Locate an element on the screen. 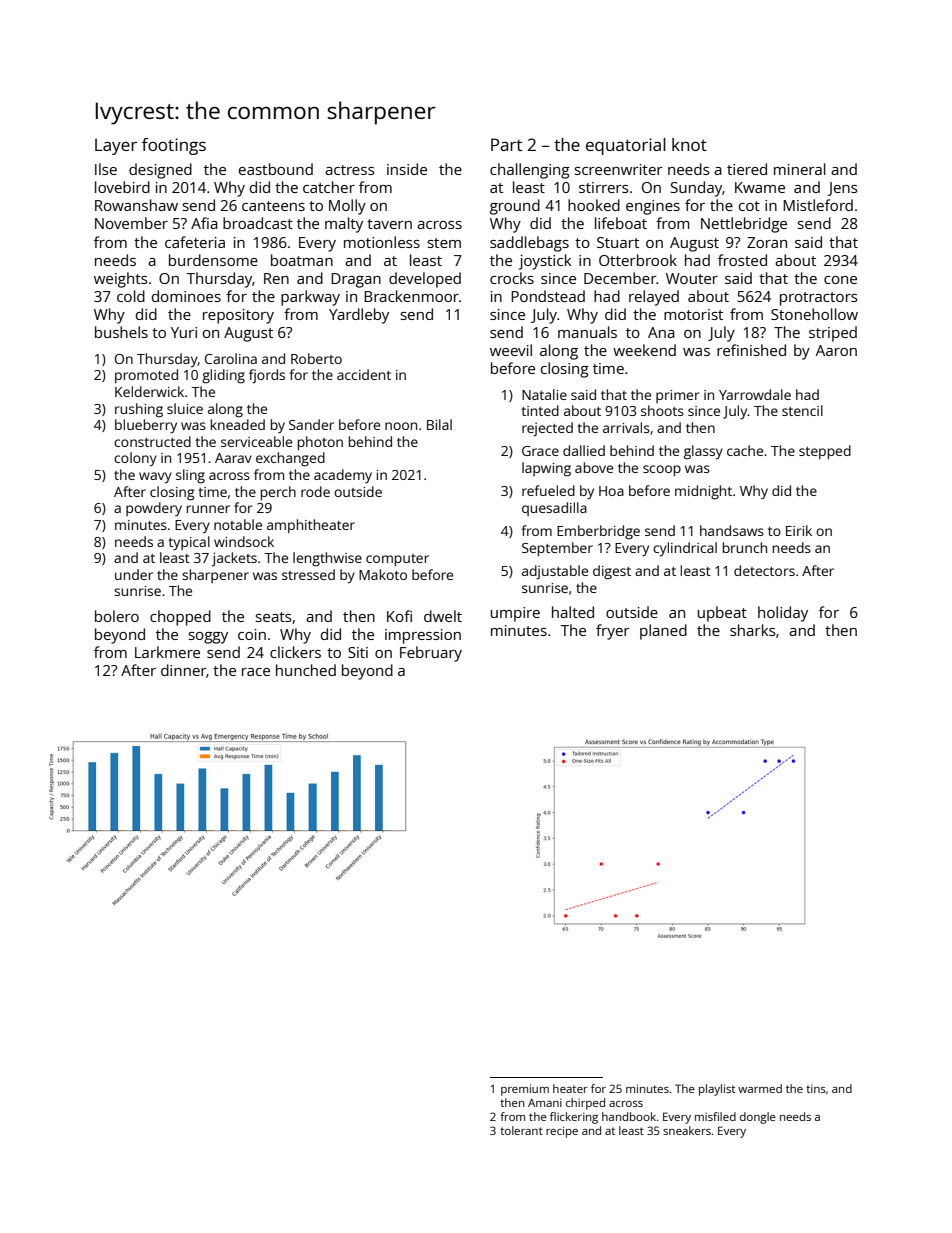  tolerant is located at coordinates (521, 1130).
